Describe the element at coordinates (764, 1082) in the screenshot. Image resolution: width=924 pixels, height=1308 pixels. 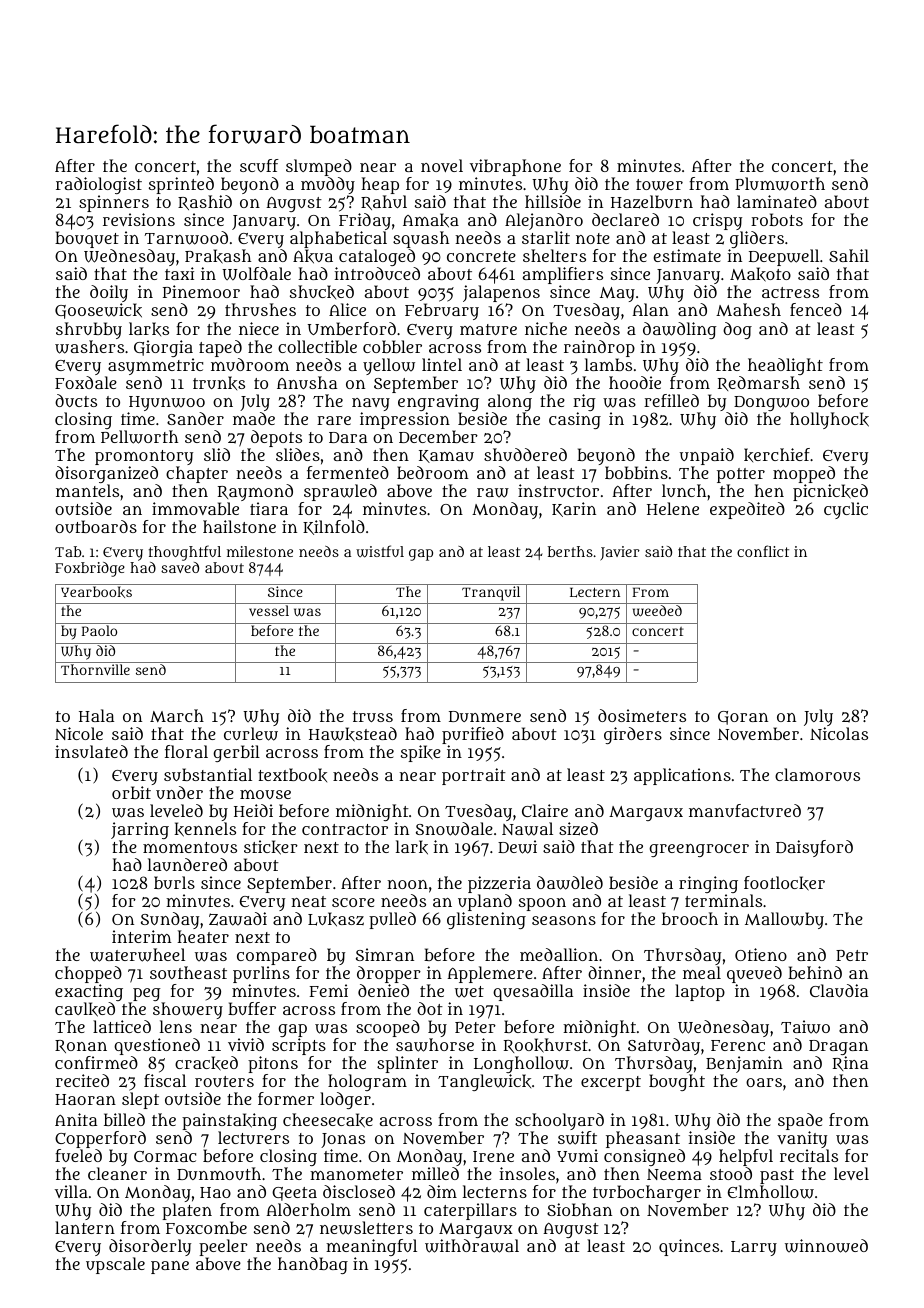
I see `oars` at that location.
